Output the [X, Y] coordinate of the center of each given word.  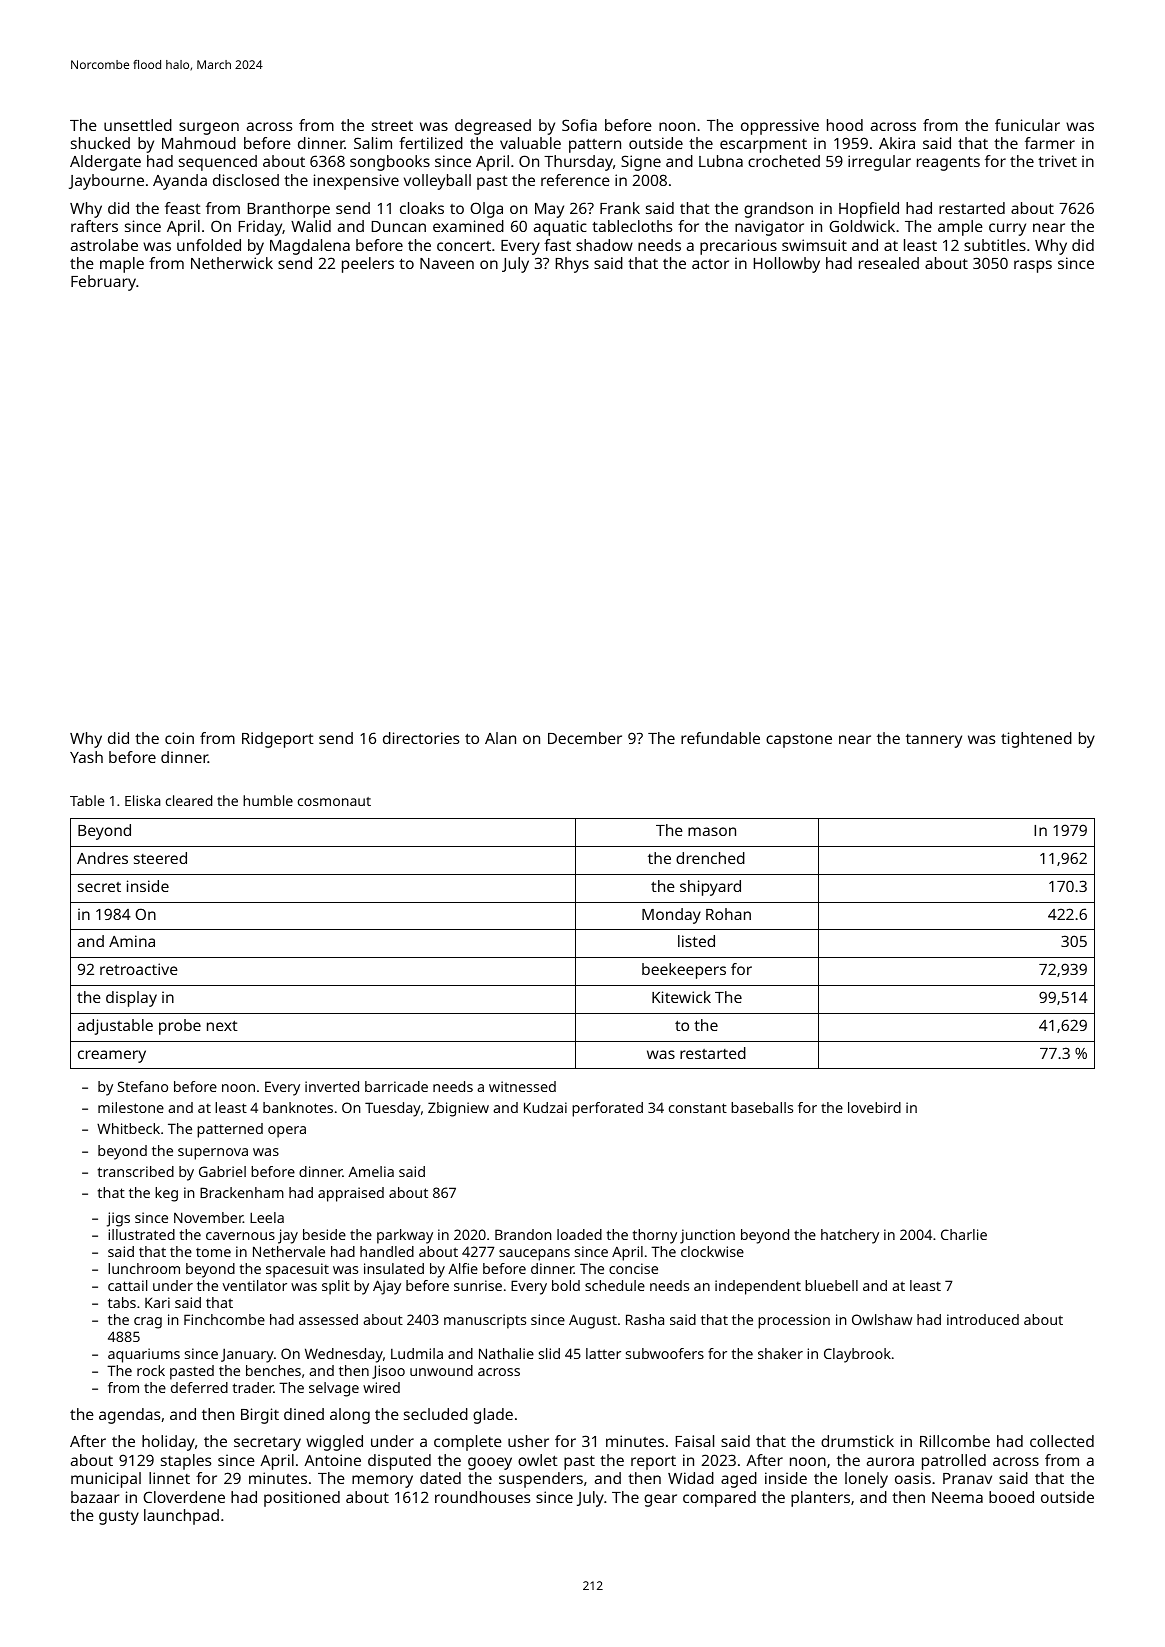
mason [712, 831]
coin [179, 738]
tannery [934, 741]
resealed [889, 263]
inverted [332, 1086]
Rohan [728, 914]
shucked [100, 143]
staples [186, 1462]
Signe [641, 163]
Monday [671, 916]
